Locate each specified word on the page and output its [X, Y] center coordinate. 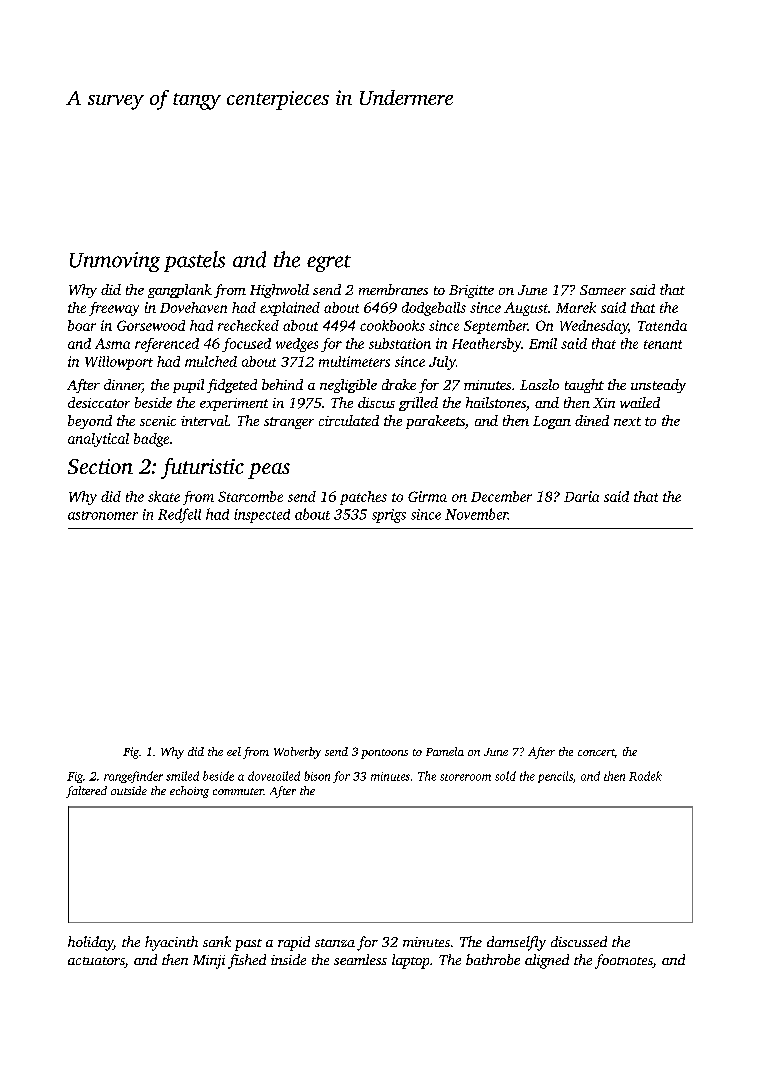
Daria [581, 496]
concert [596, 752]
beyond [90, 422]
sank [217, 941]
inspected [262, 516]
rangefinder [133, 777]
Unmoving [115, 262]
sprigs [389, 516]
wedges [297, 345]
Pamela [445, 751]
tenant [663, 344]
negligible [348, 386]
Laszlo [539, 384]
